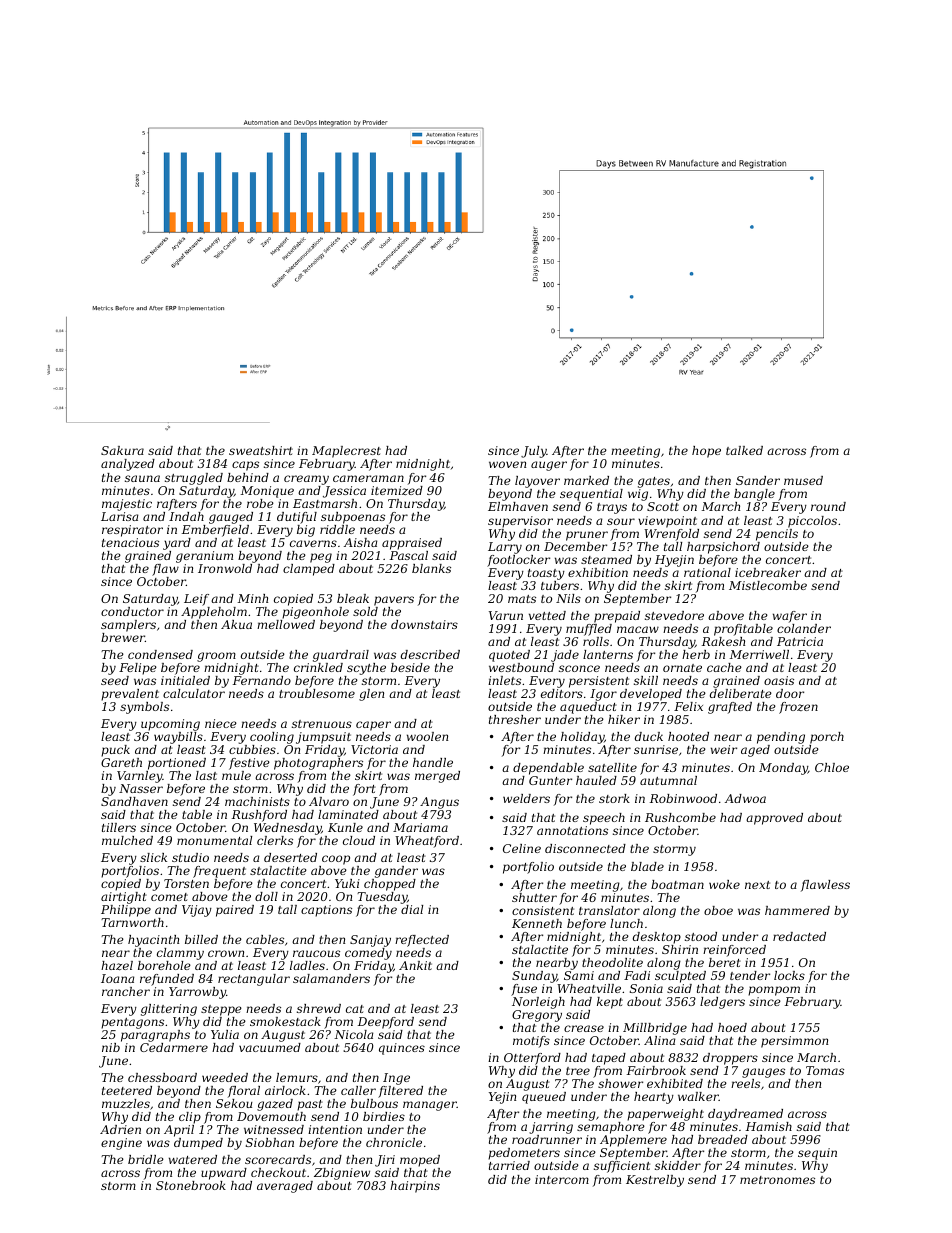  I want to click on pompom, so click(774, 991).
